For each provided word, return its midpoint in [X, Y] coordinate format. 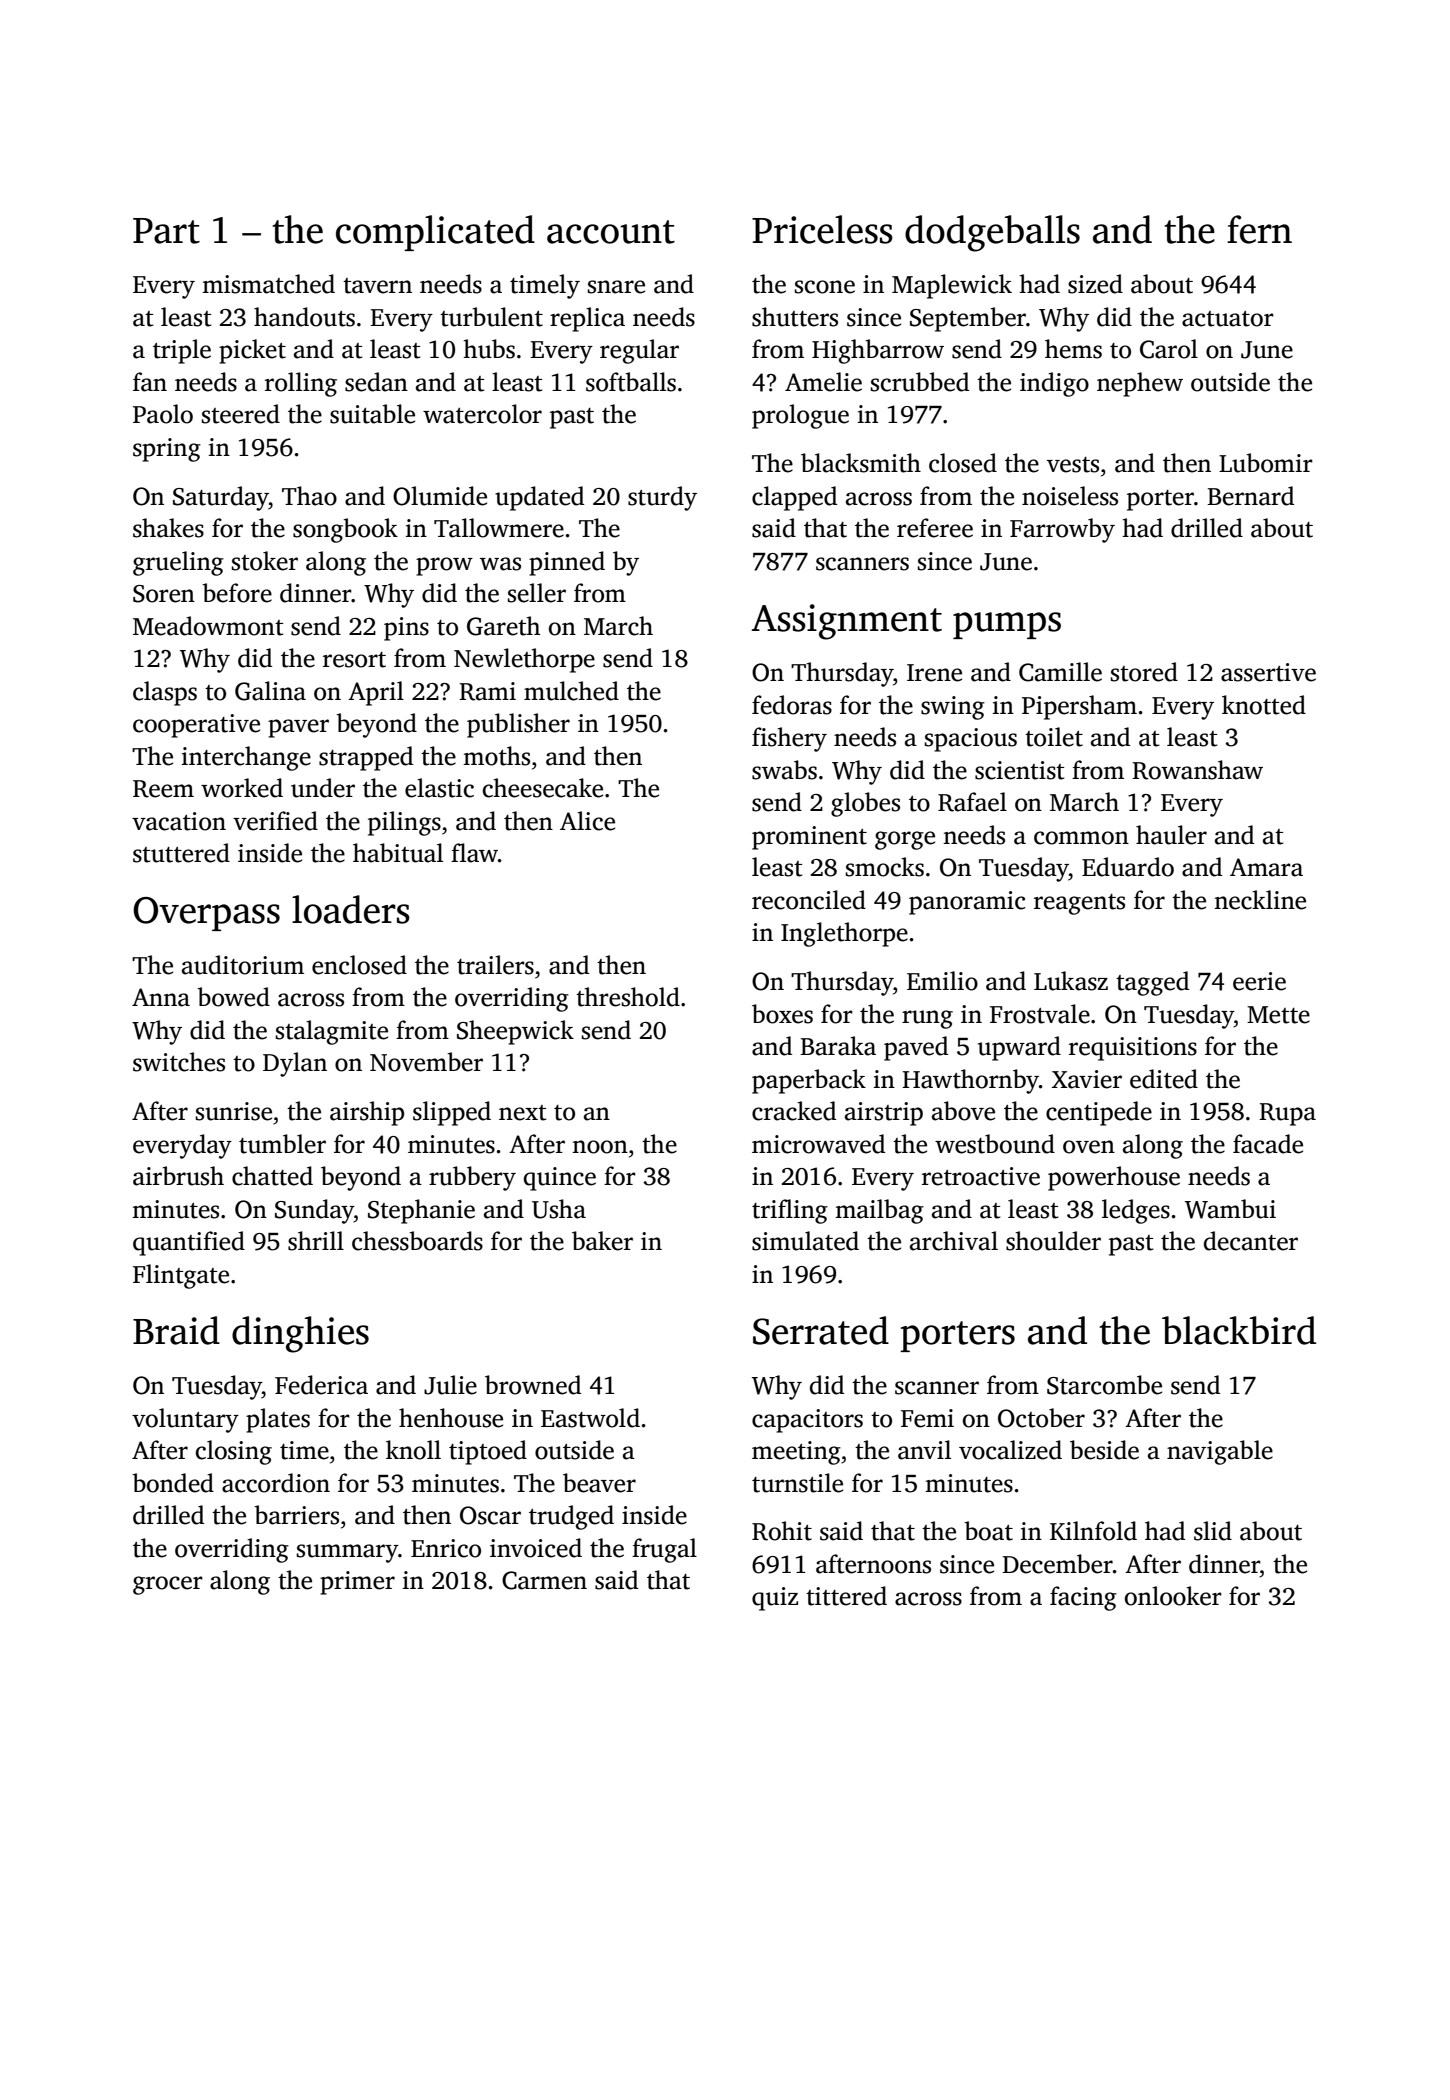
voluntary [185, 1420]
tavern [377, 286]
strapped [366, 758]
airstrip [884, 1114]
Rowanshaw [1197, 770]
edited [1164, 1079]
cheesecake [543, 788]
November [426, 1062]
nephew [1140, 384]
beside [1104, 1450]
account [611, 232]
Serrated [821, 1330]
